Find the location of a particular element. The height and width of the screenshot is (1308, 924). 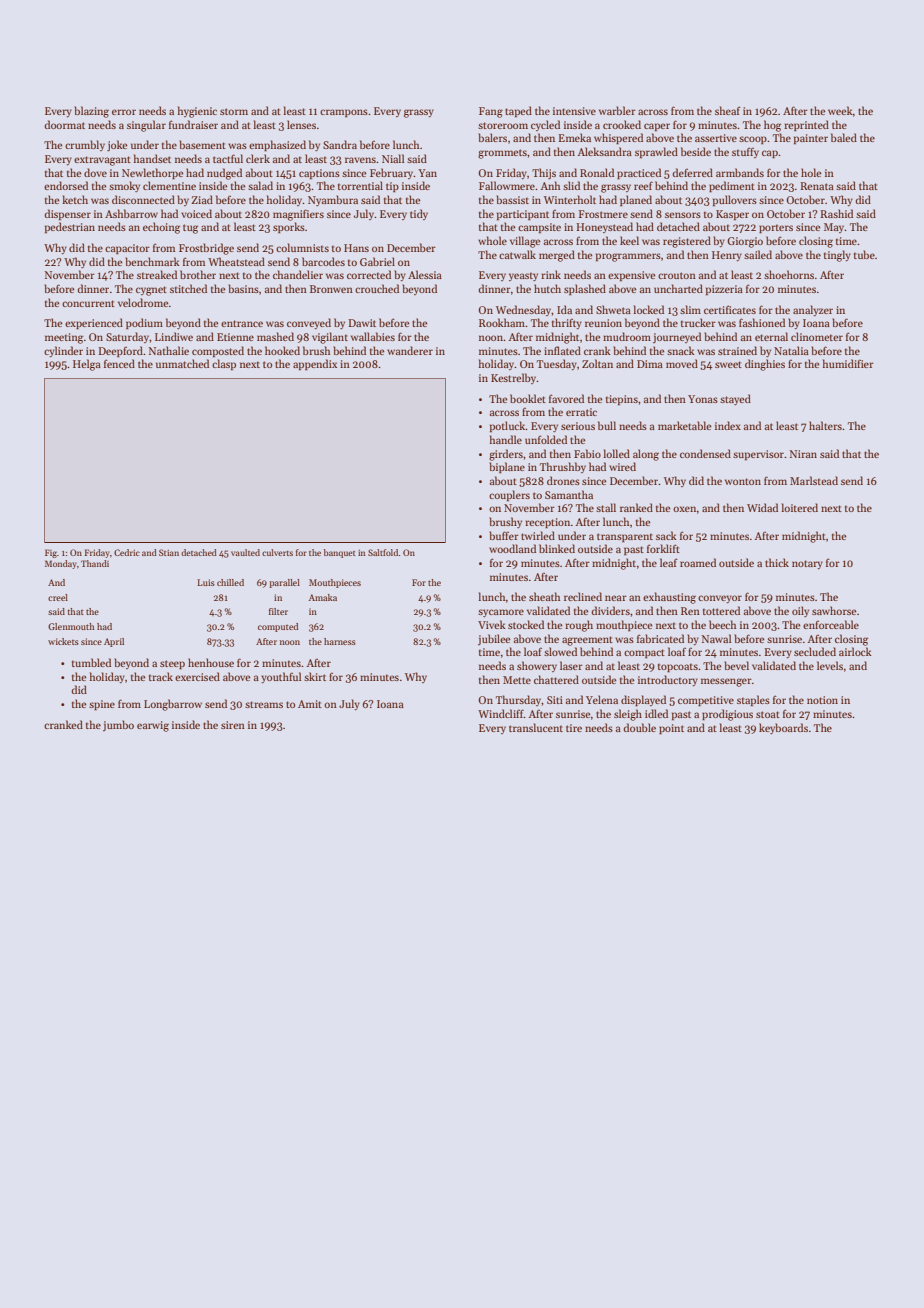

condensed is located at coordinates (705, 453).
